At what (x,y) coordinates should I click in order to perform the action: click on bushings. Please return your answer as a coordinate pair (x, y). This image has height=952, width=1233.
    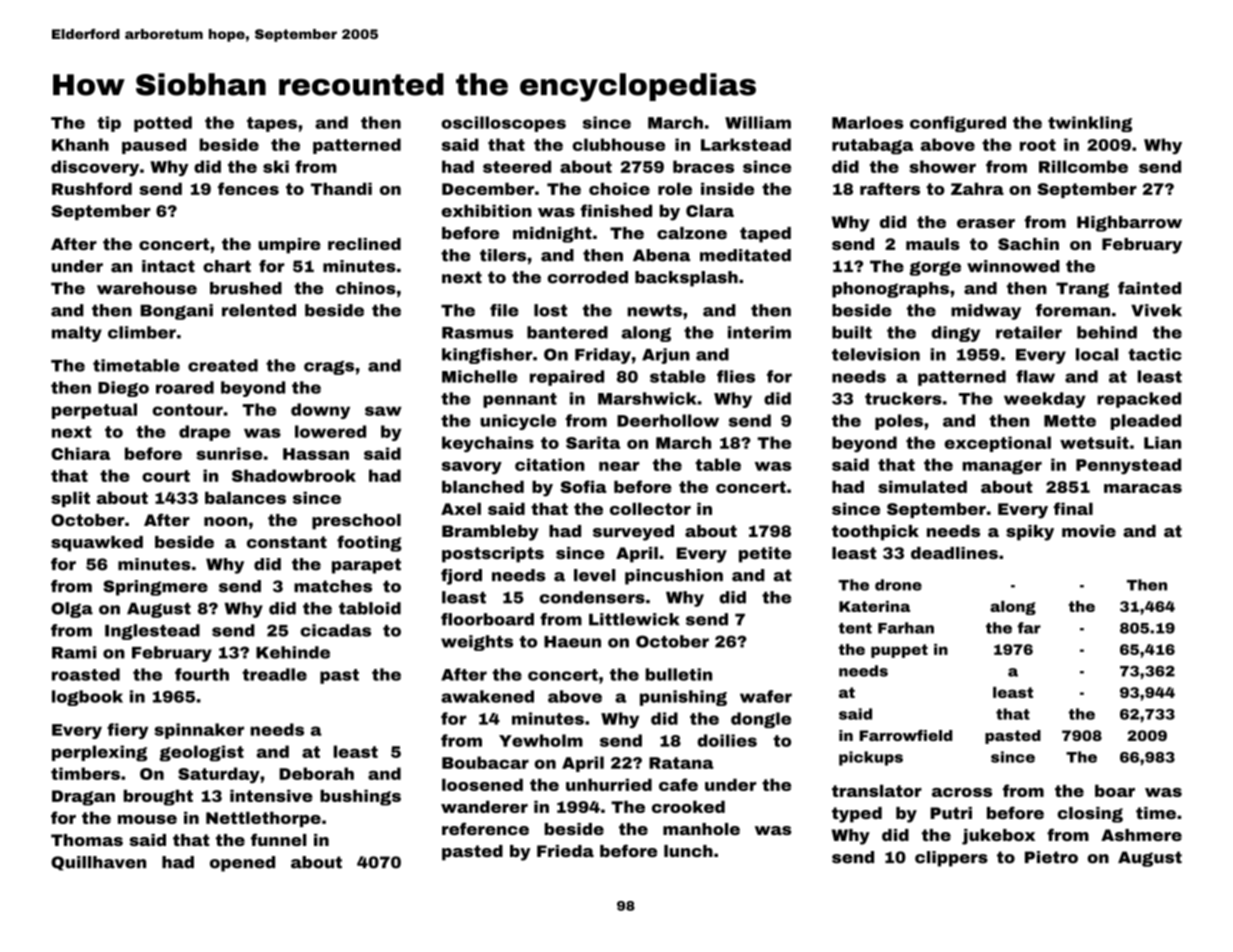
    Looking at the image, I should click on (360, 798).
